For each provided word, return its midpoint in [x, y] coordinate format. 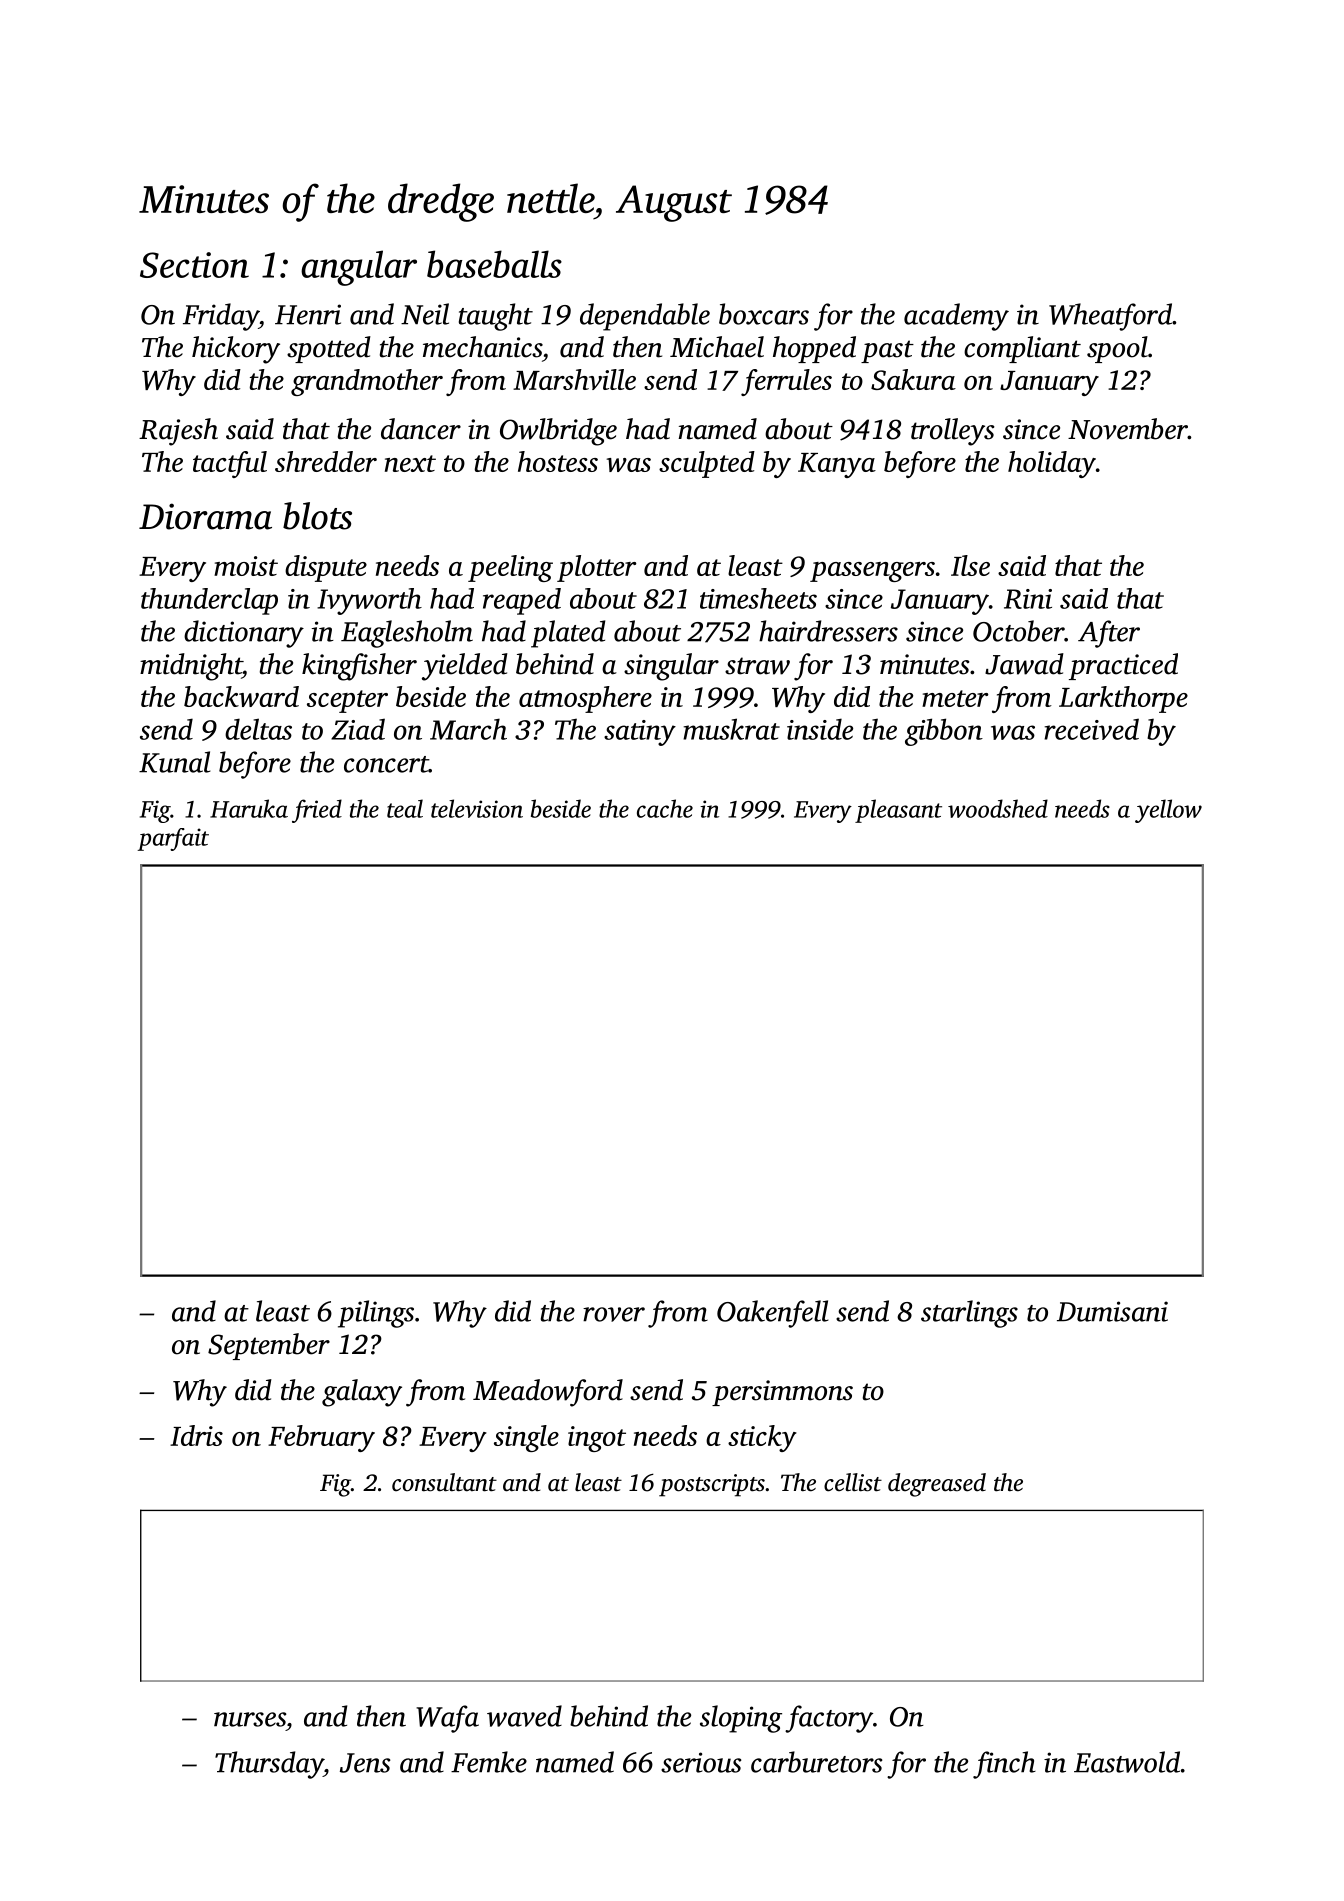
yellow [1168, 811]
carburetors [816, 1762]
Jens [365, 1763]
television [477, 808]
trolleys [952, 432]
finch [1004, 1765]
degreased [937, 1485]
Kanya [837, 465]
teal [405, 808]
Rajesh [178, 432]
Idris [196, 1435]
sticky [762, 1438]
